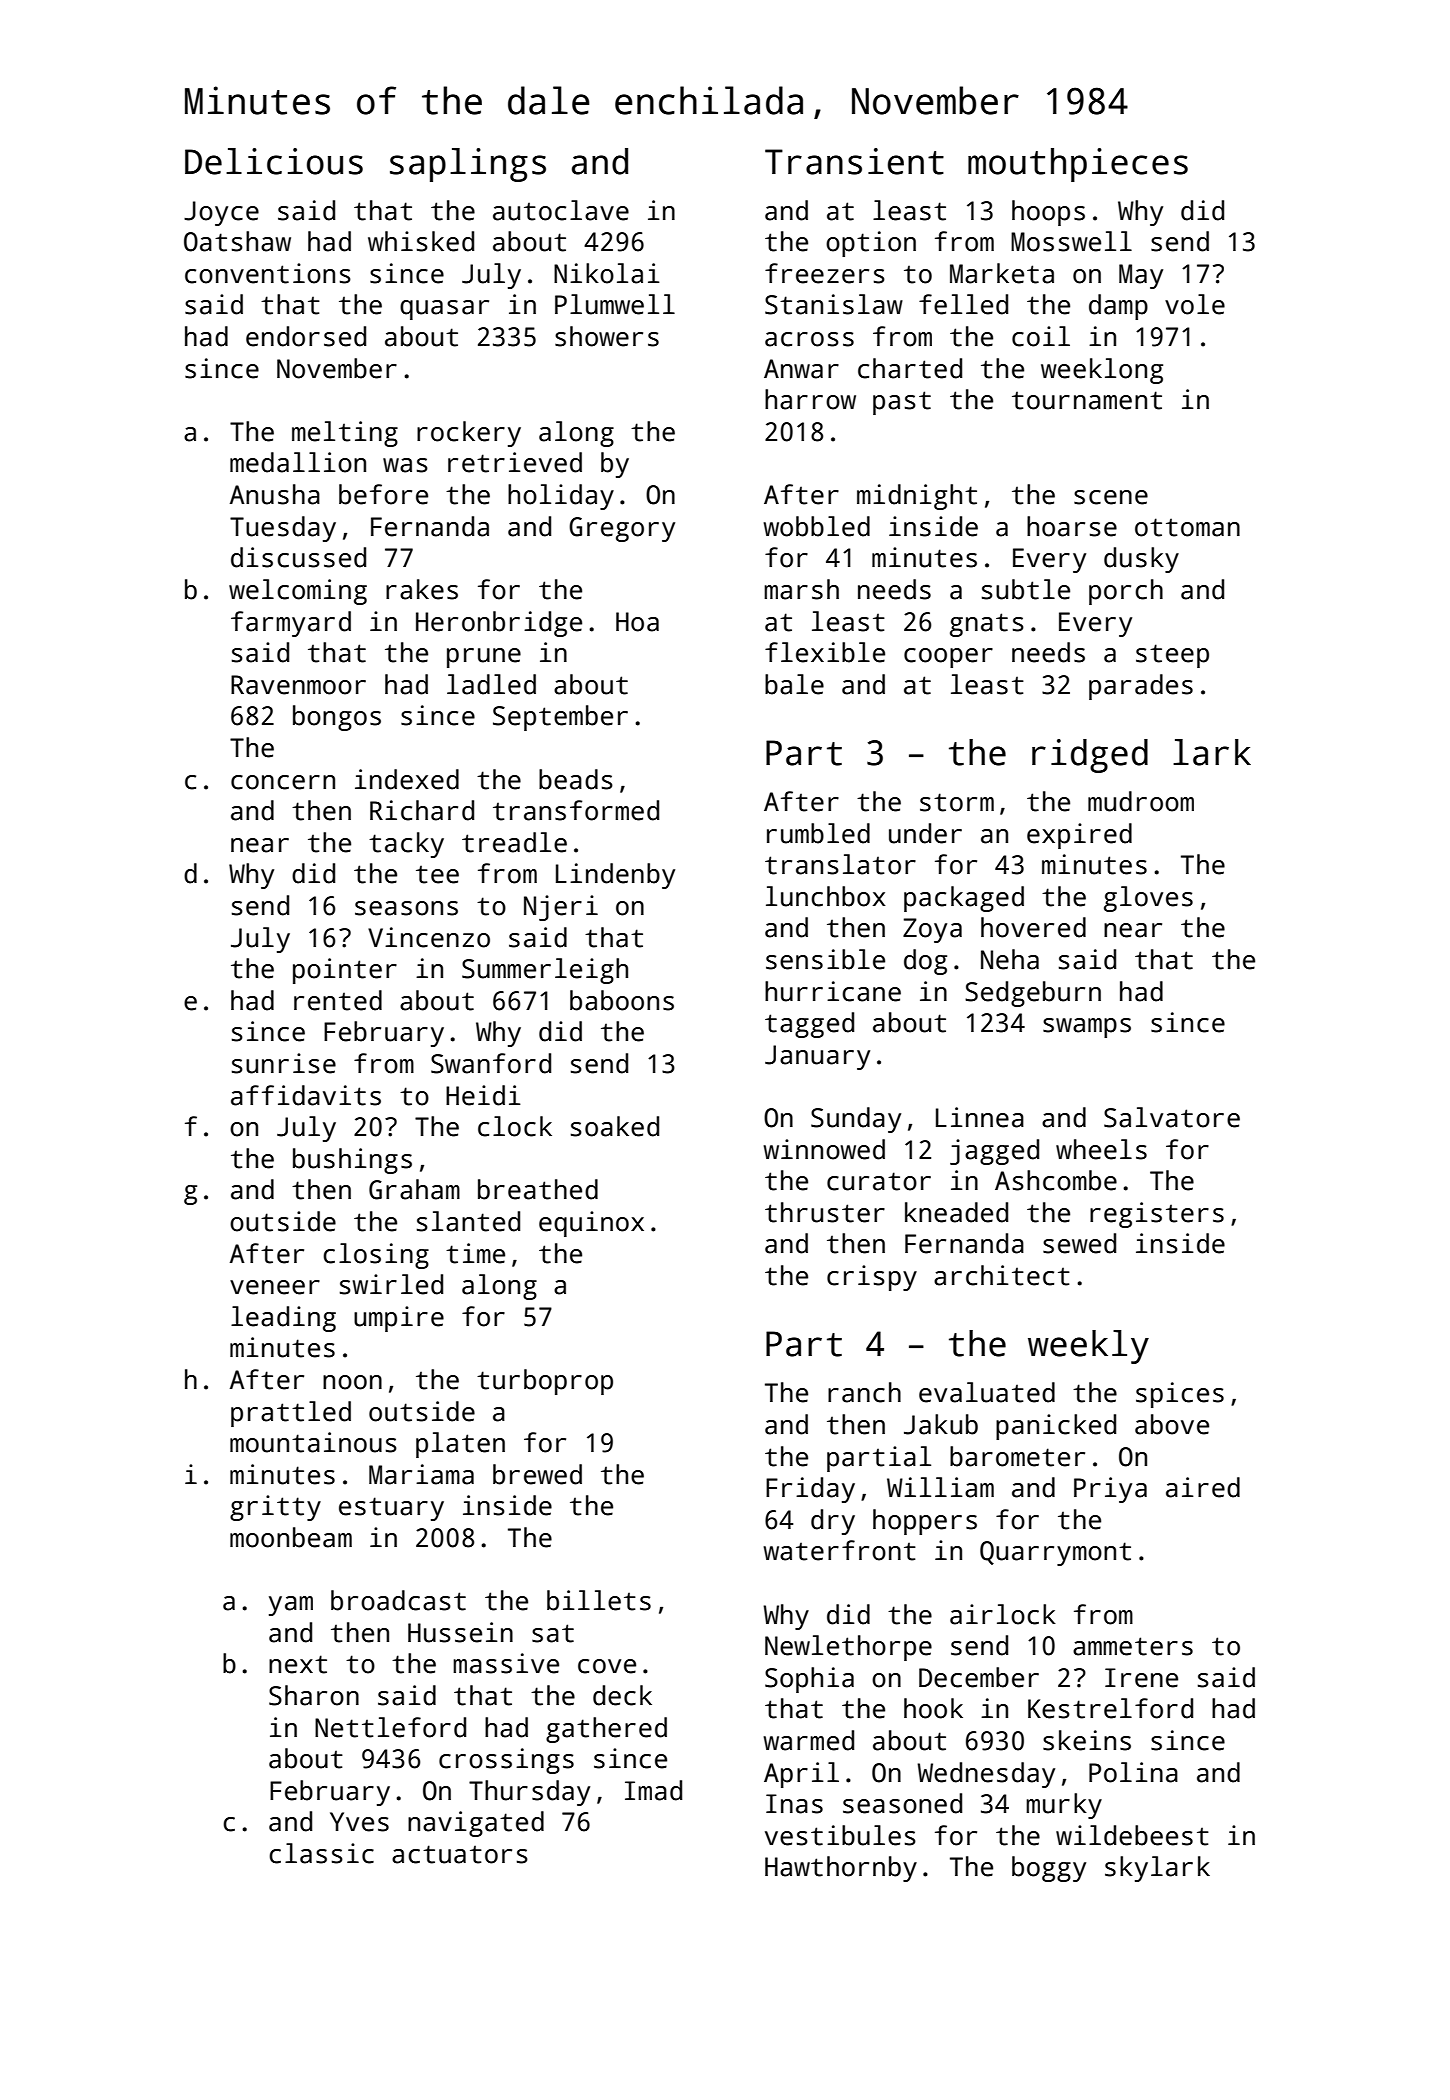 Image resolution: width=1450 pixels, height=2100 pixels. What do you see at coordinates (809, 1680) in the screenshot?
I see `Sophia` at bounding box center [809, 1680].
